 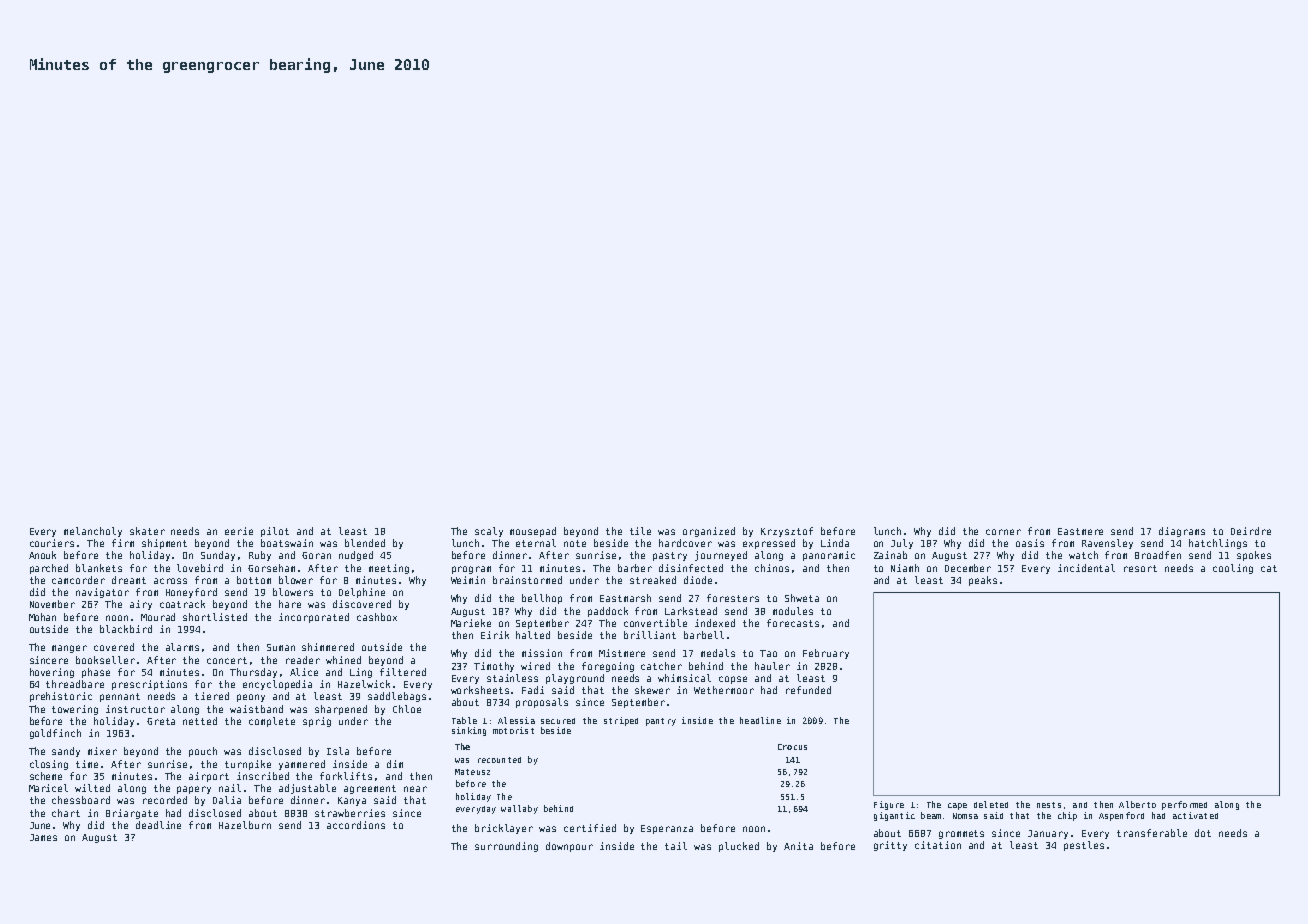 What do you see at coordinates (826, 654) in the image?
I see `February` at bounding box center [826, 654].
